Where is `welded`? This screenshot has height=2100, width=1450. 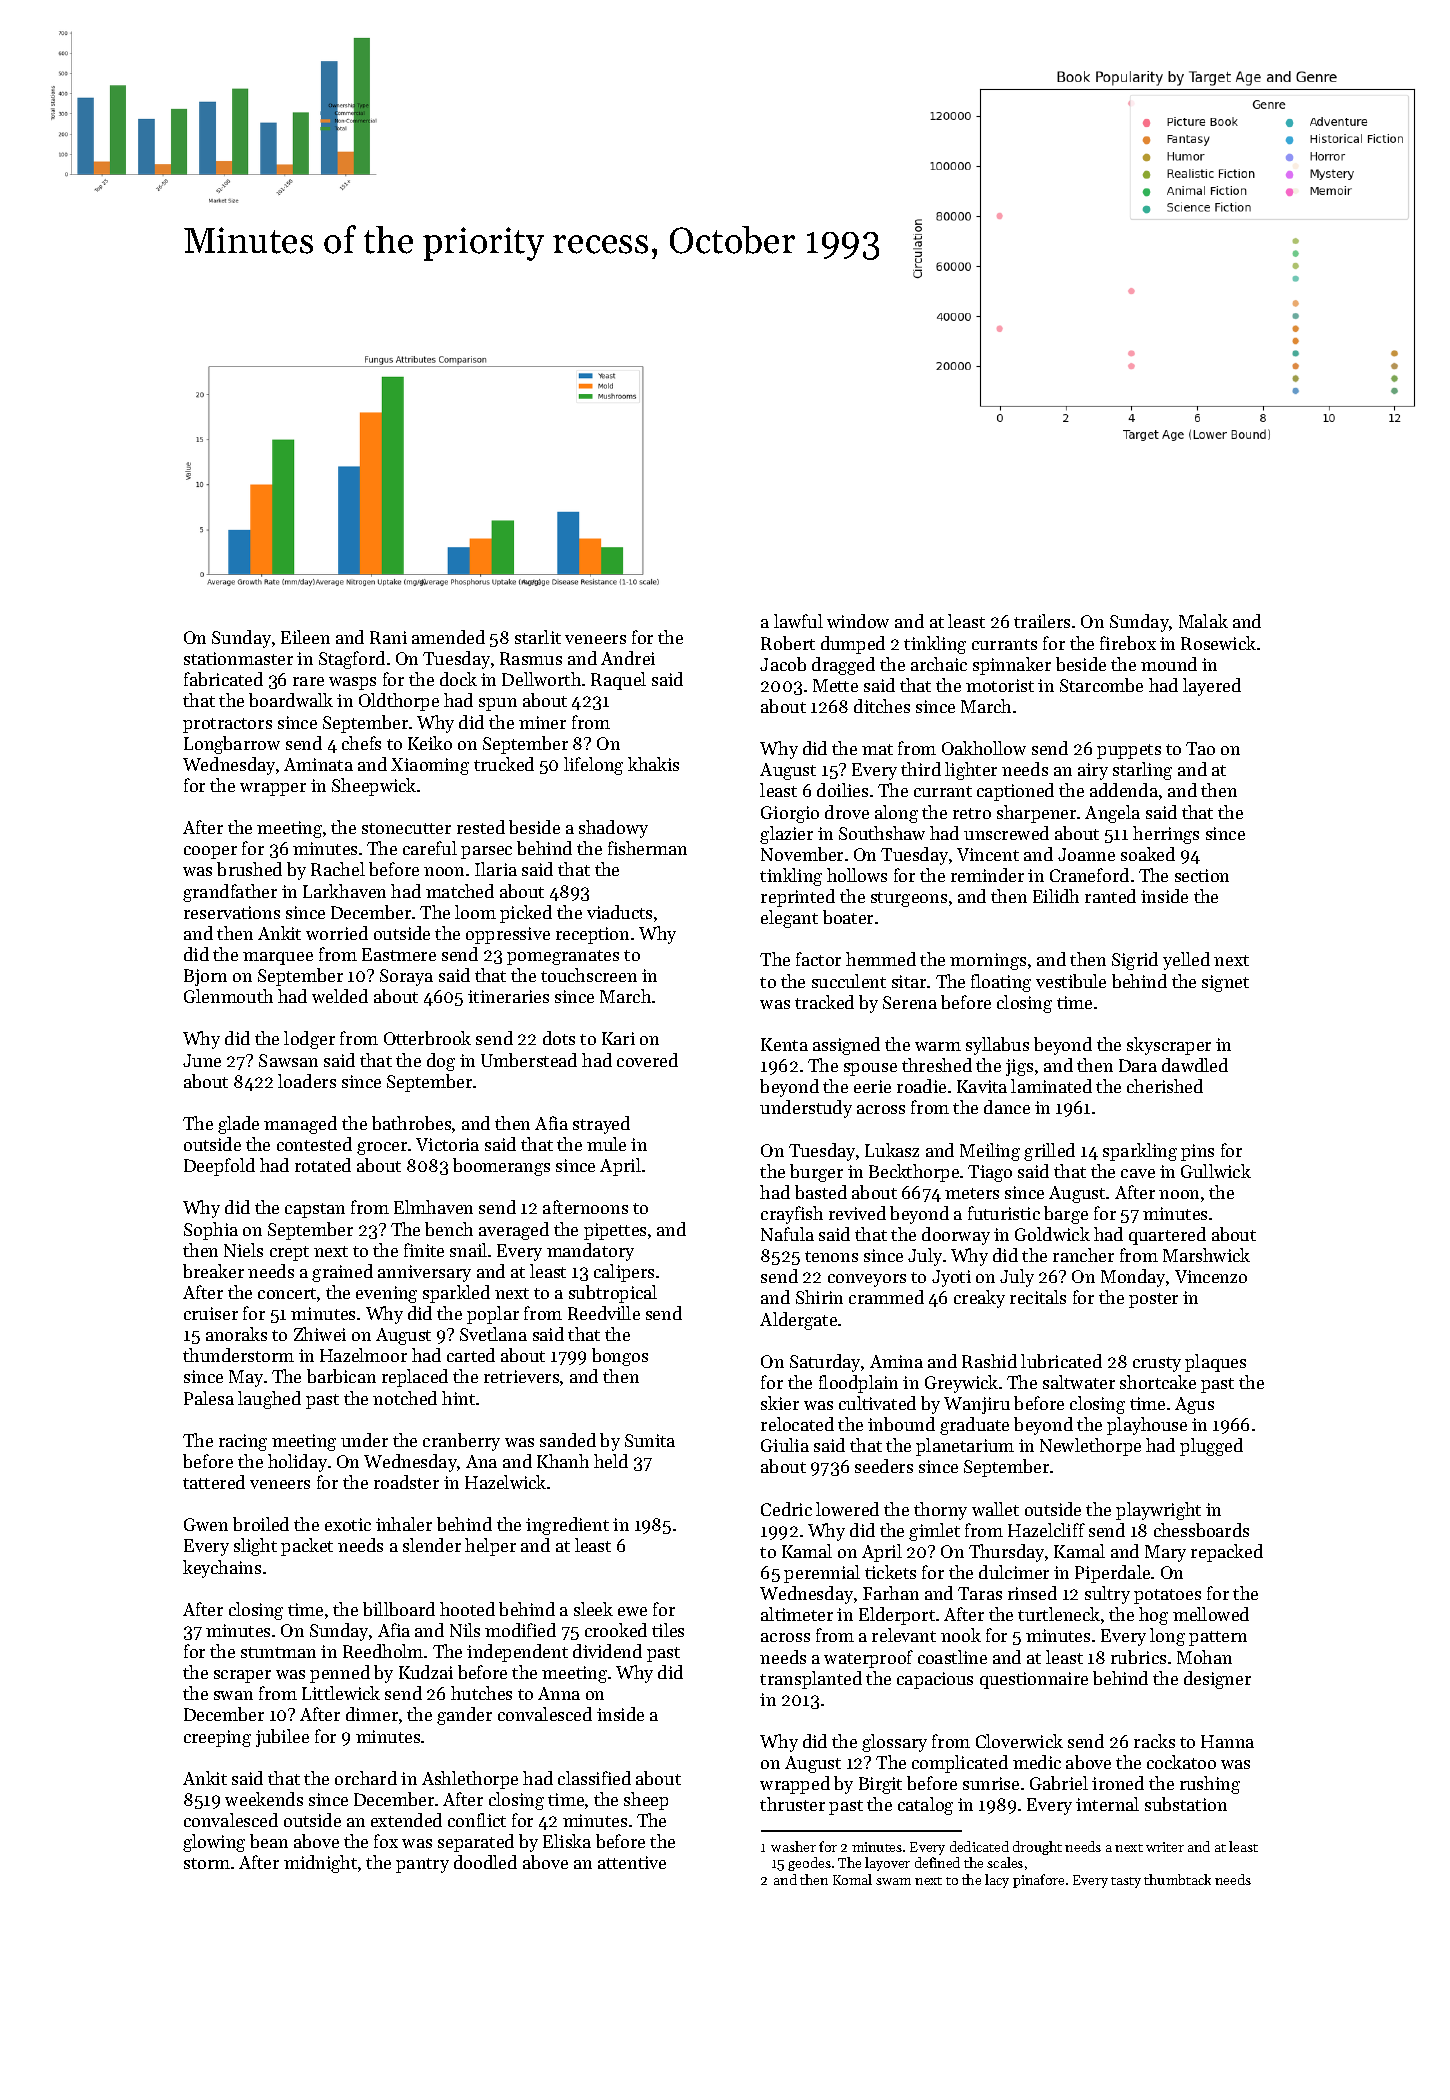 welded is located at coordinates (340, 996).
